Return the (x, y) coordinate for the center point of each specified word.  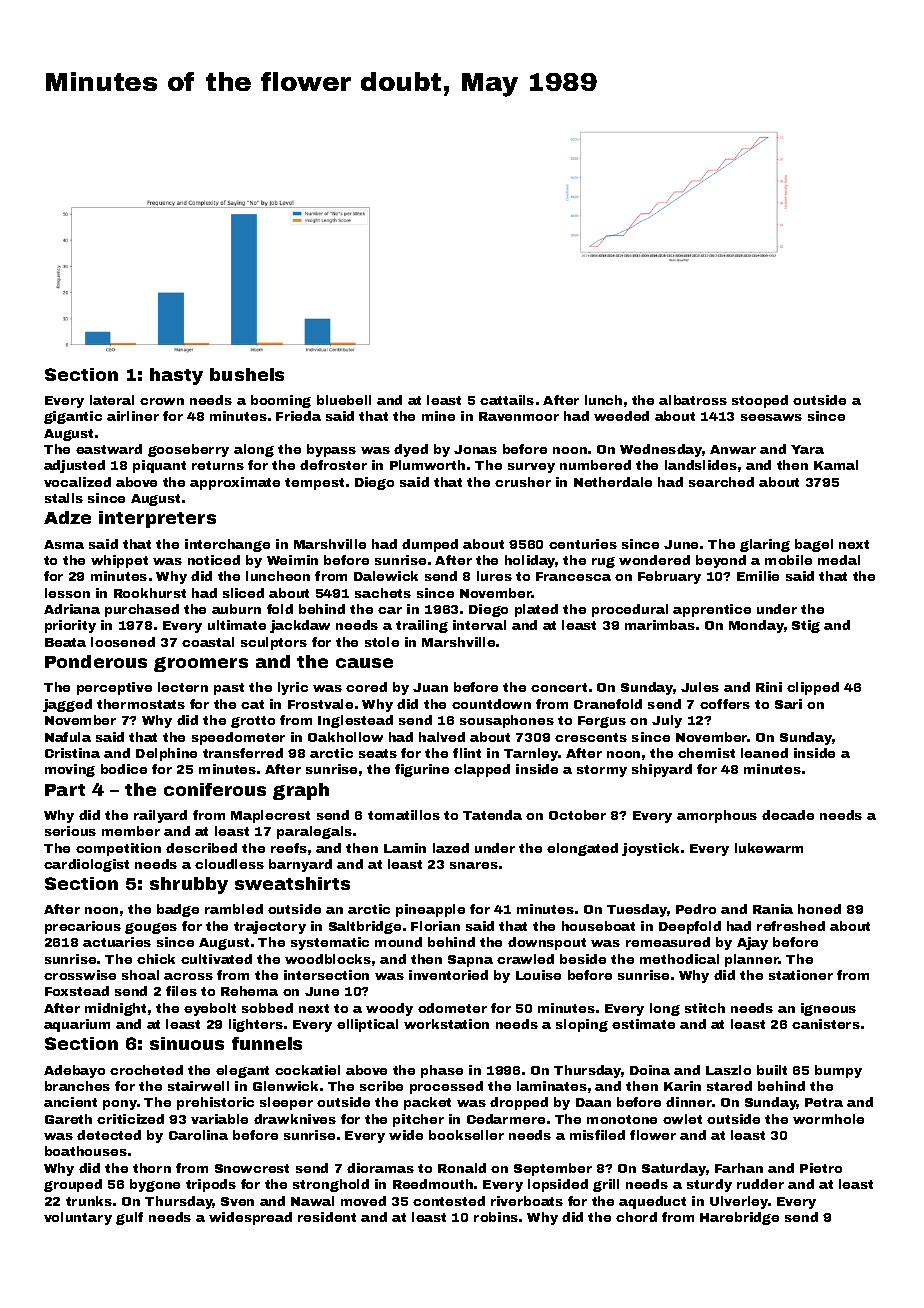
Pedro (696, 909)
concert (559, 687)
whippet (119, 561)
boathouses (86, 1151)
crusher (523, 482)
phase (442, 1071)
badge (178, 910)
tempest (314, 484)
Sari (788, 704)
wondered (654, 560)
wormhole (828, 1119)
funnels (267, 1043)
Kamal (836, 465)
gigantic (73, 417)
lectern (183, 687)
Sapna (470, 961)
